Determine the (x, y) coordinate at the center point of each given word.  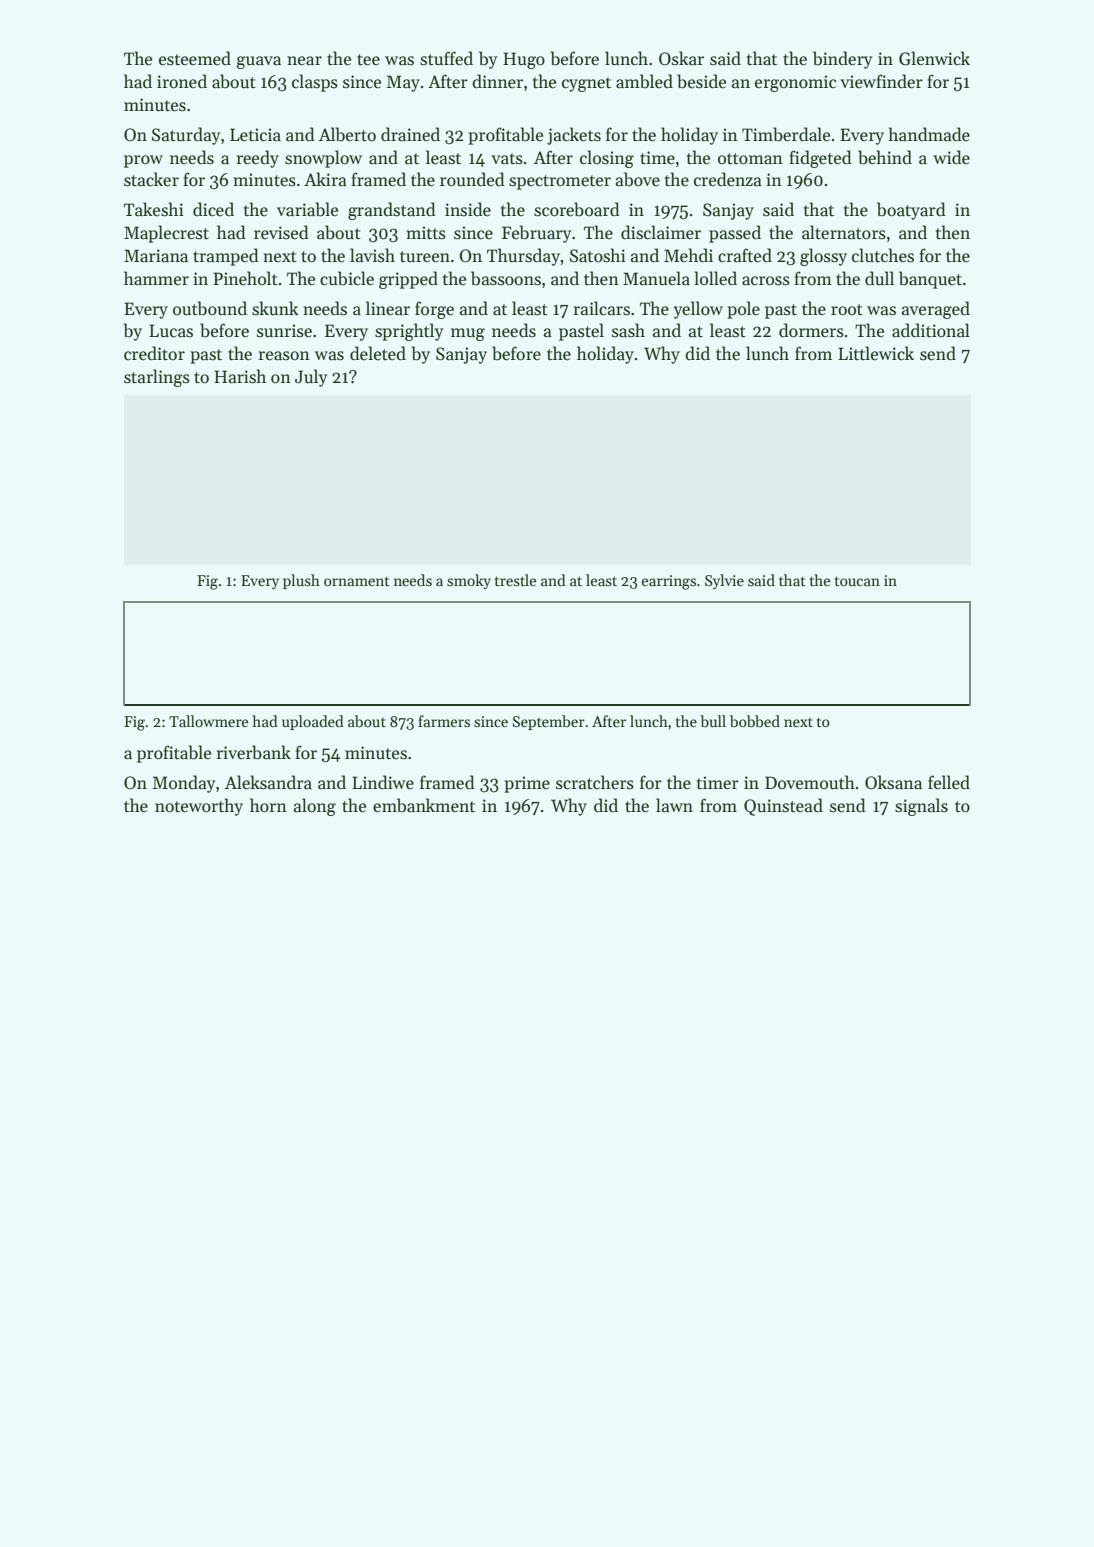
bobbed (755, 721)
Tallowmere (208, 721)
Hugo (524, 60)
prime (527, 784)
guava (259, 62)
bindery (842, 60)
